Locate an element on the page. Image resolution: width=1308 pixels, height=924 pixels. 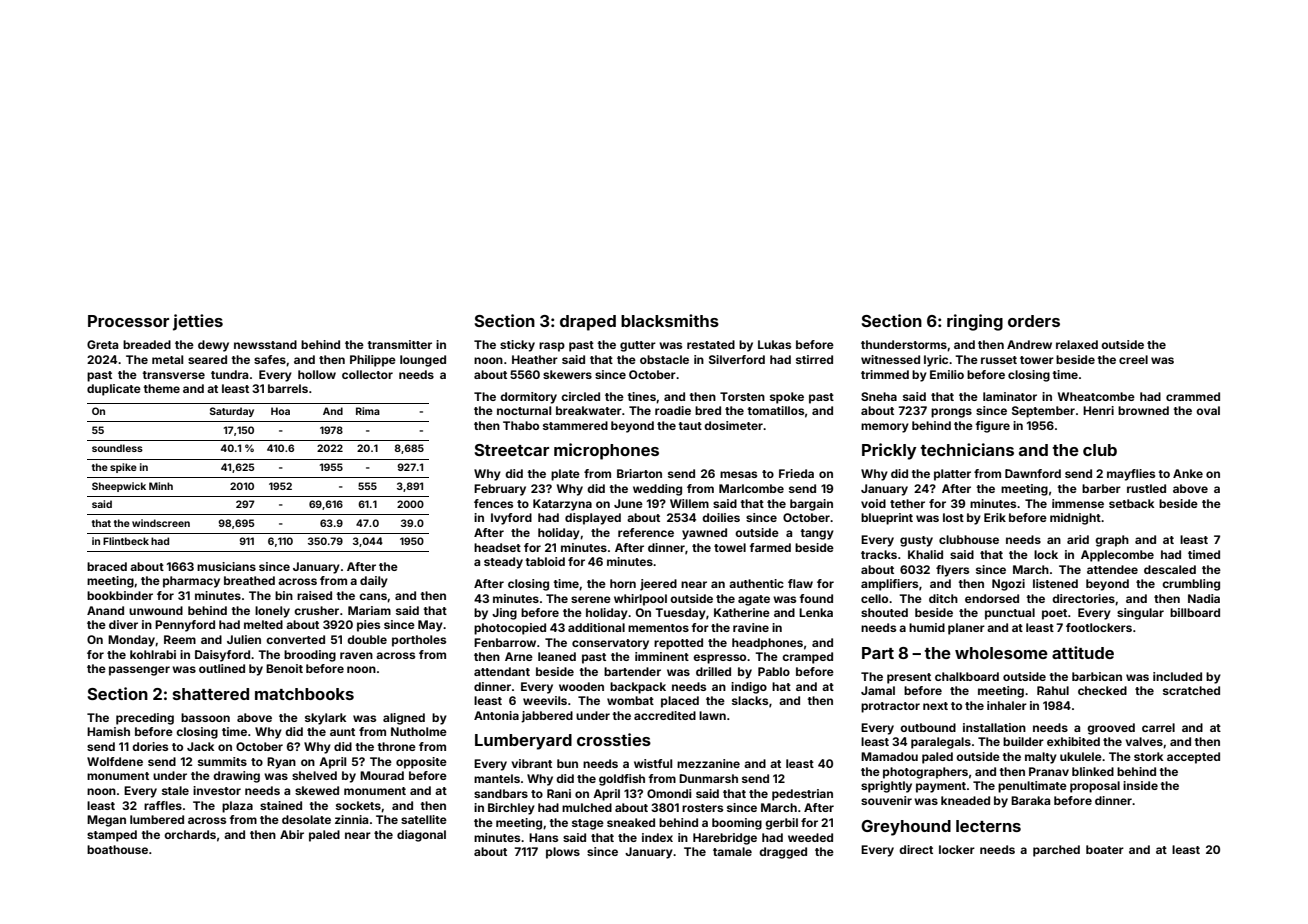
plows is located at coordinates (563, 853).
